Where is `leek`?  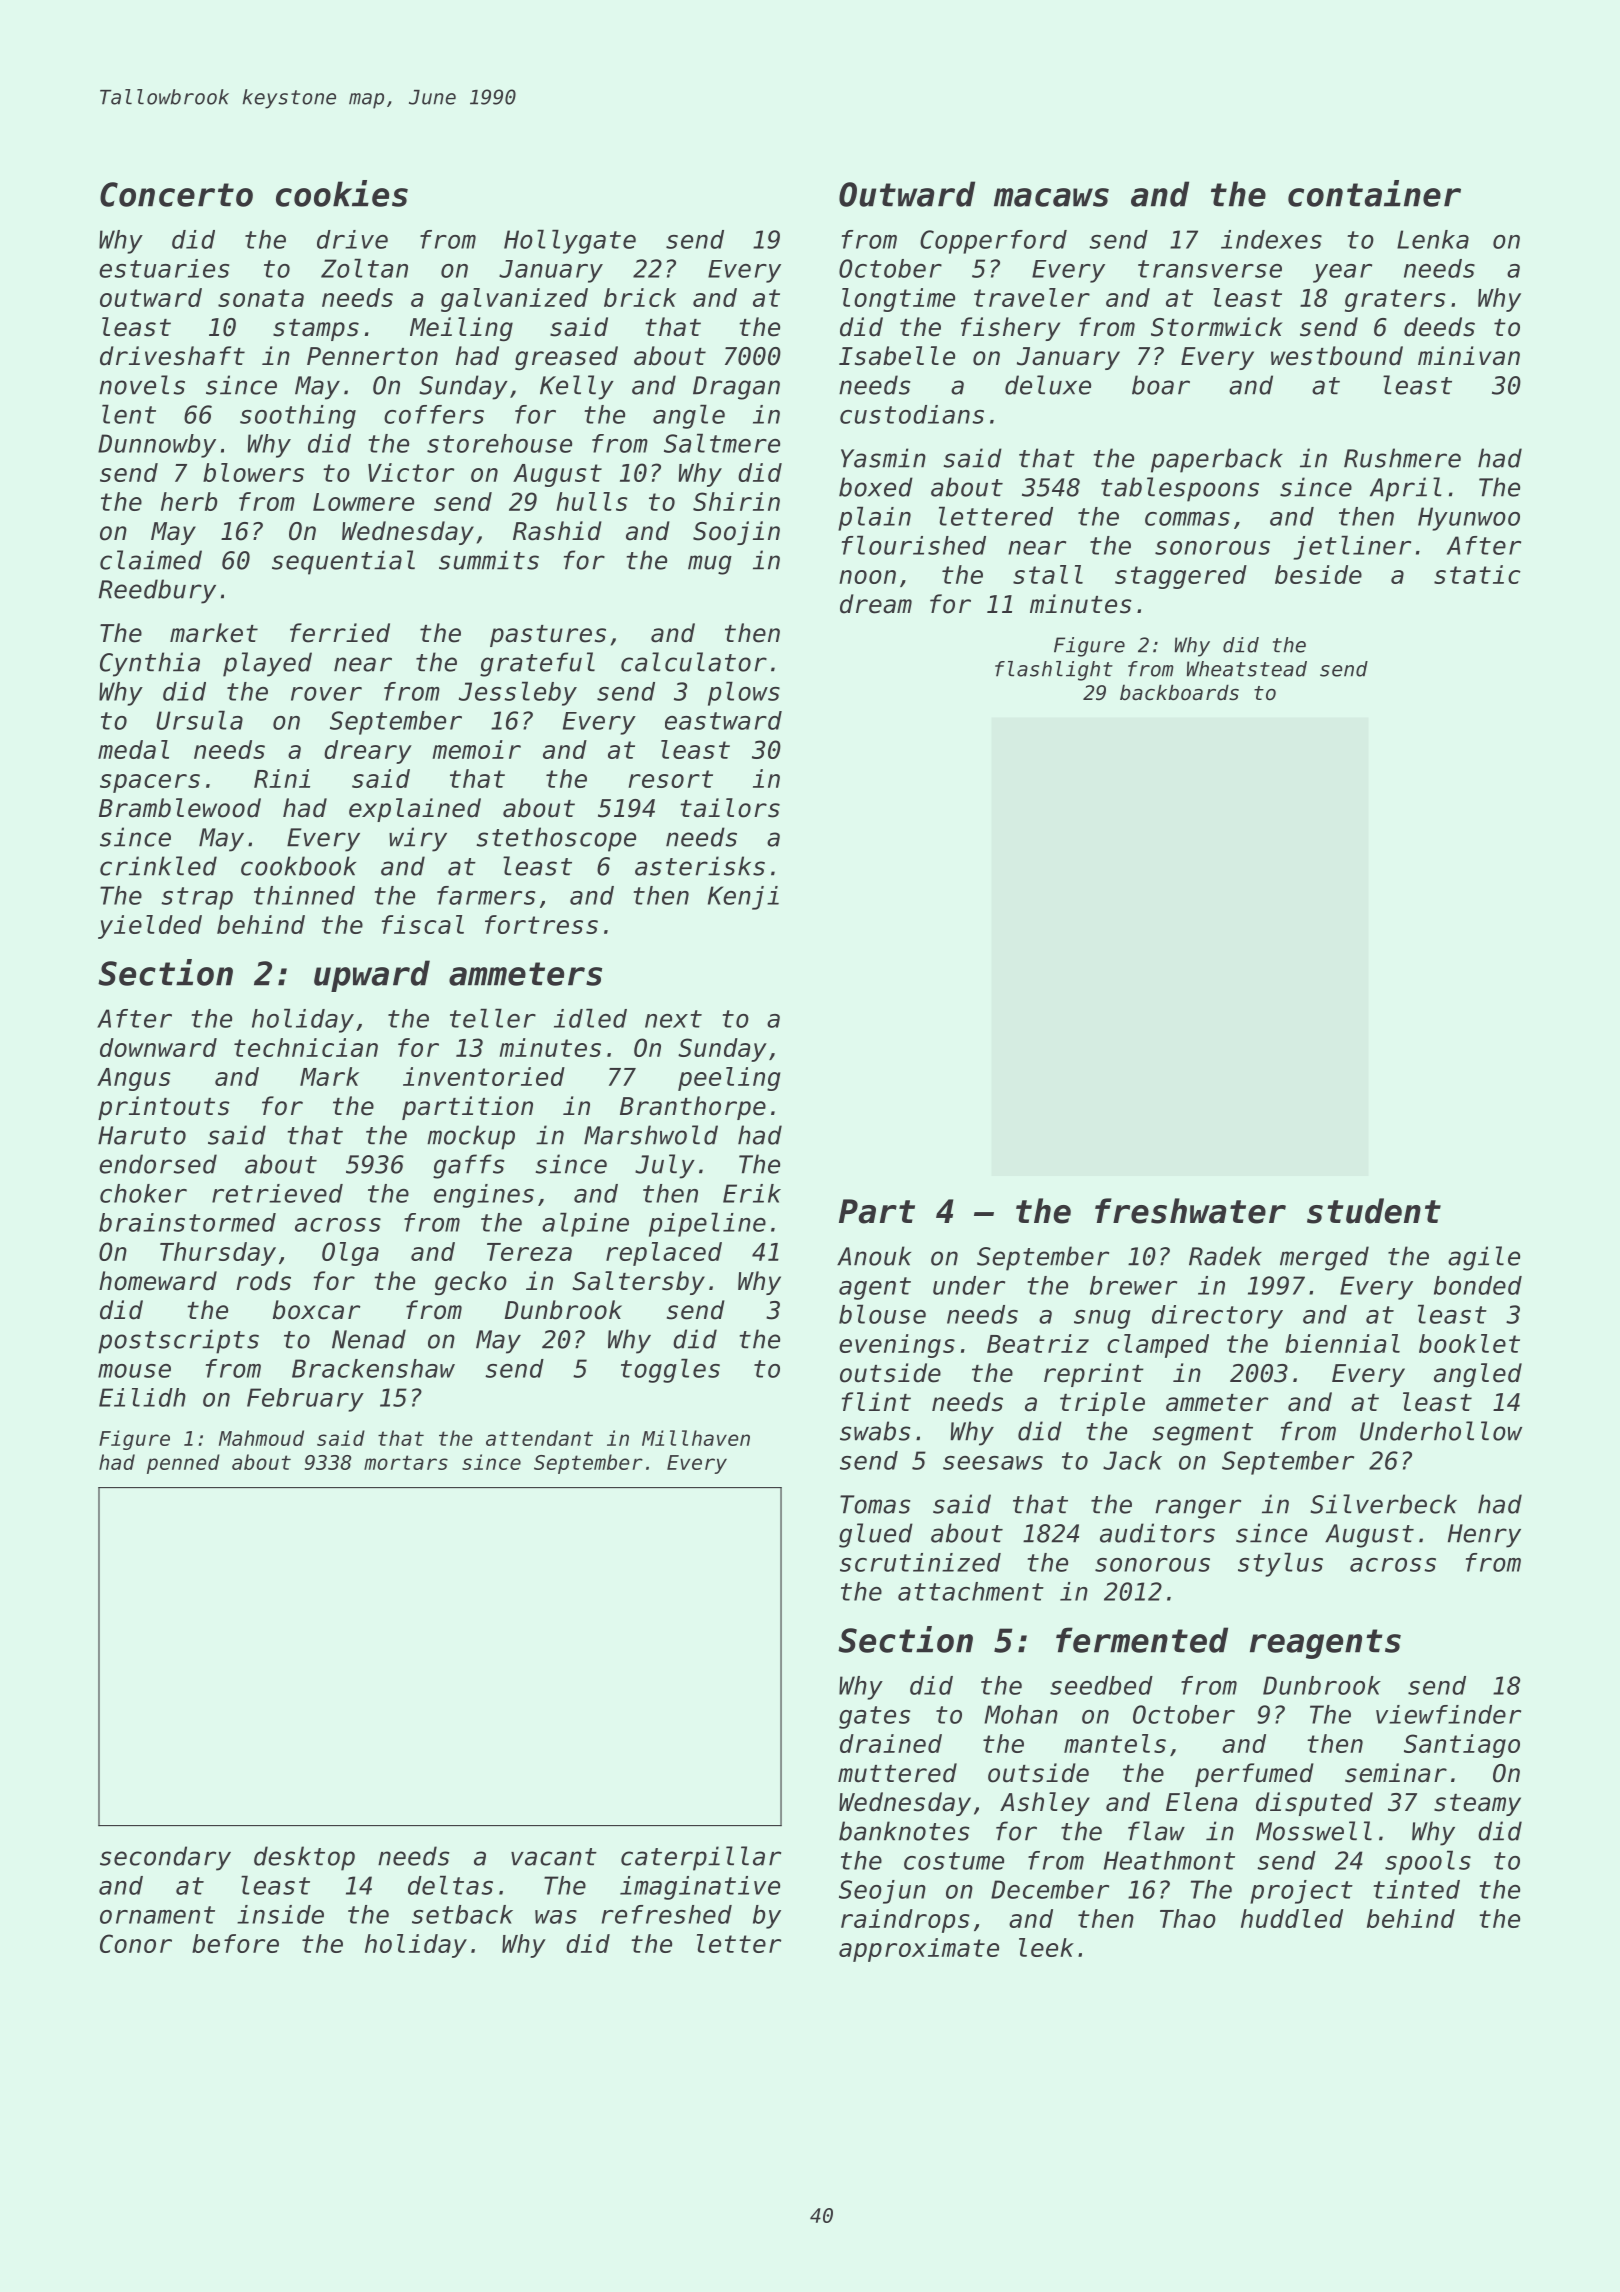
leek is located at coordinates (1046, 1947).
